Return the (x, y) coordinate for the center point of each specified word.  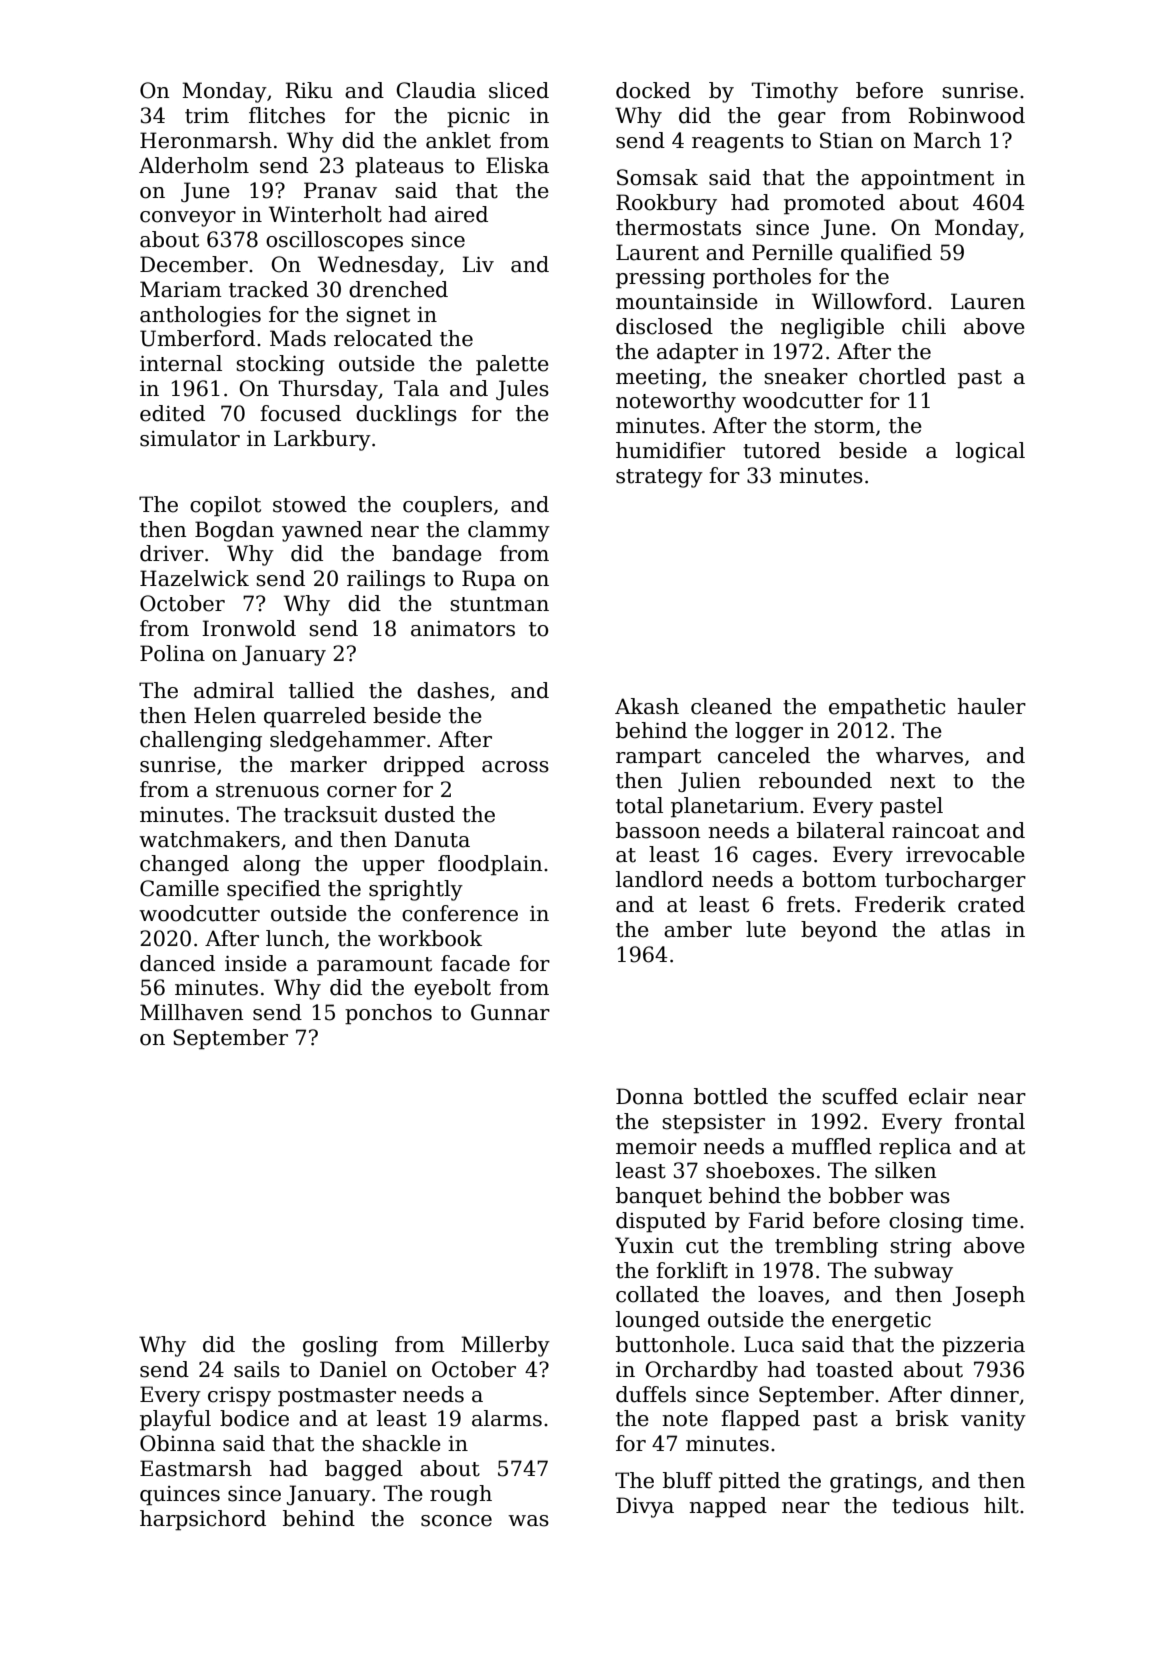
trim (207, 116)
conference (460, 913)
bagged (364, 1470)
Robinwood (966, 115)
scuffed (860, 1096)
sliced (519, 90)
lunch (295, 938)
